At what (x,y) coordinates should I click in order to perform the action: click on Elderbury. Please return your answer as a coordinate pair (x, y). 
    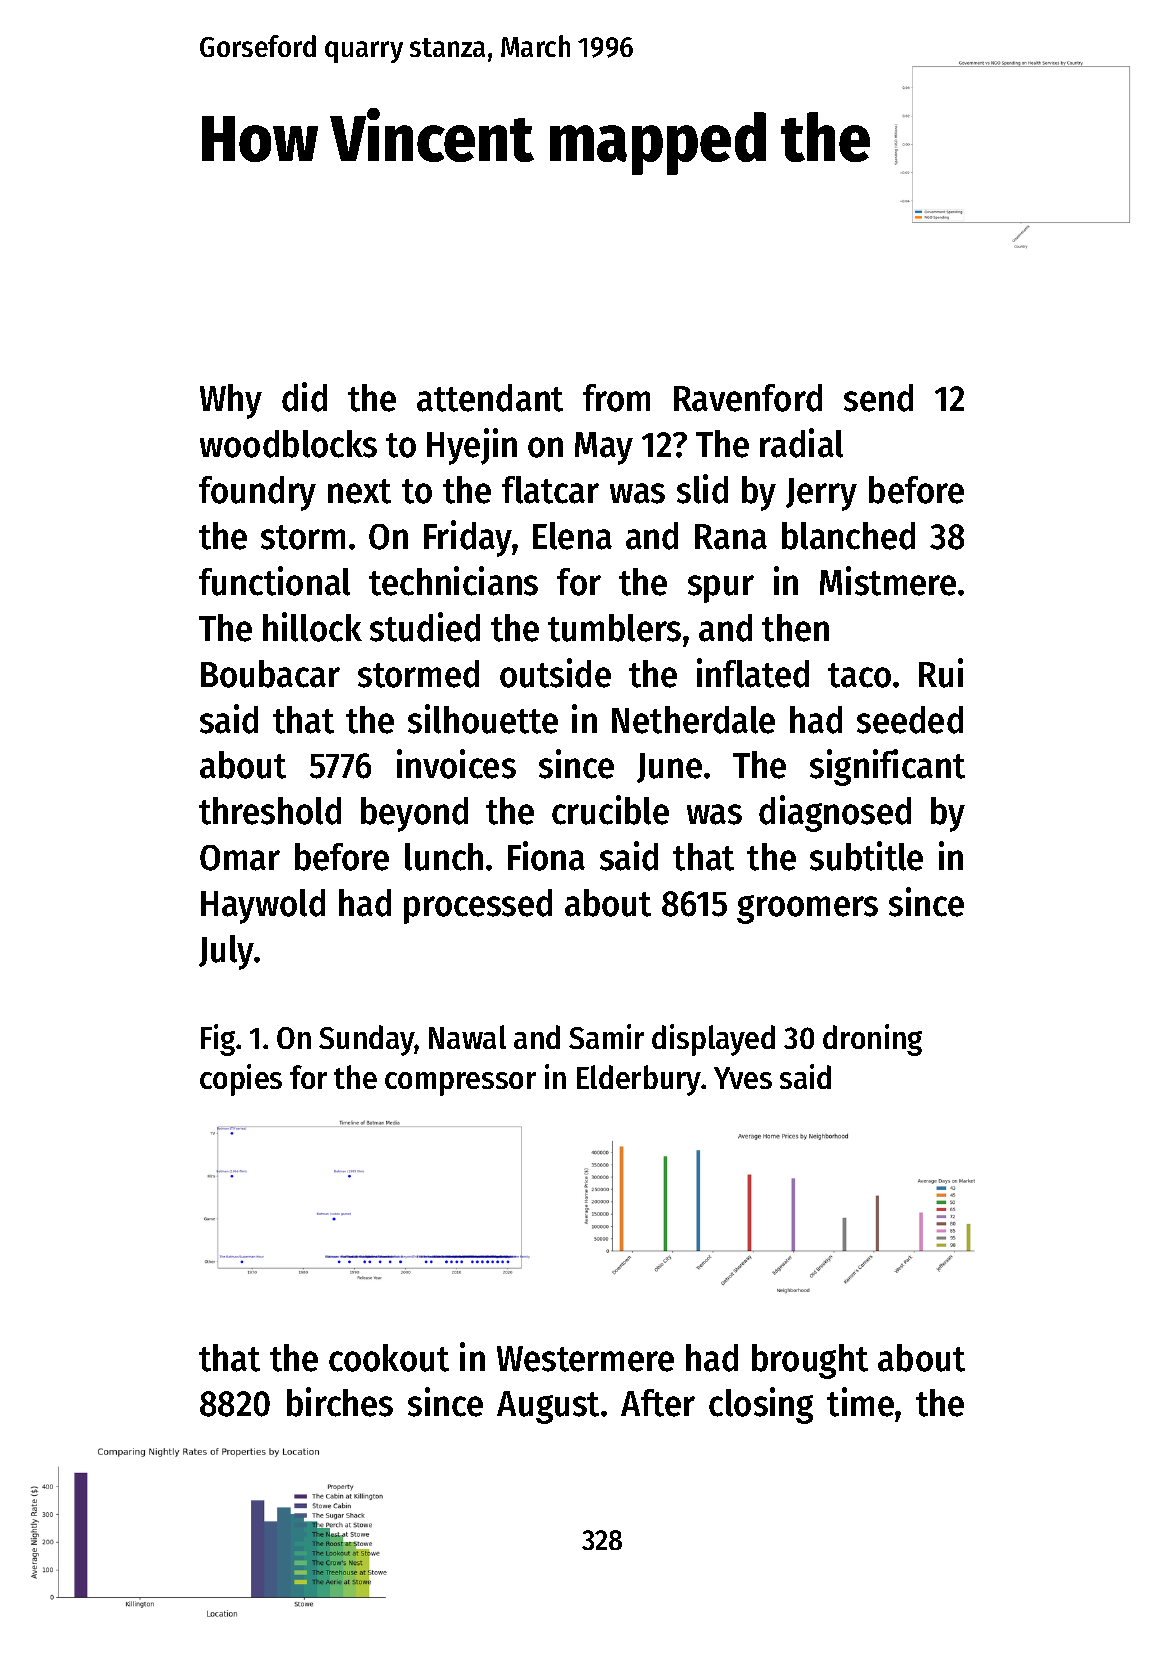
    Looking at the image, I should click on (639, 1080).
